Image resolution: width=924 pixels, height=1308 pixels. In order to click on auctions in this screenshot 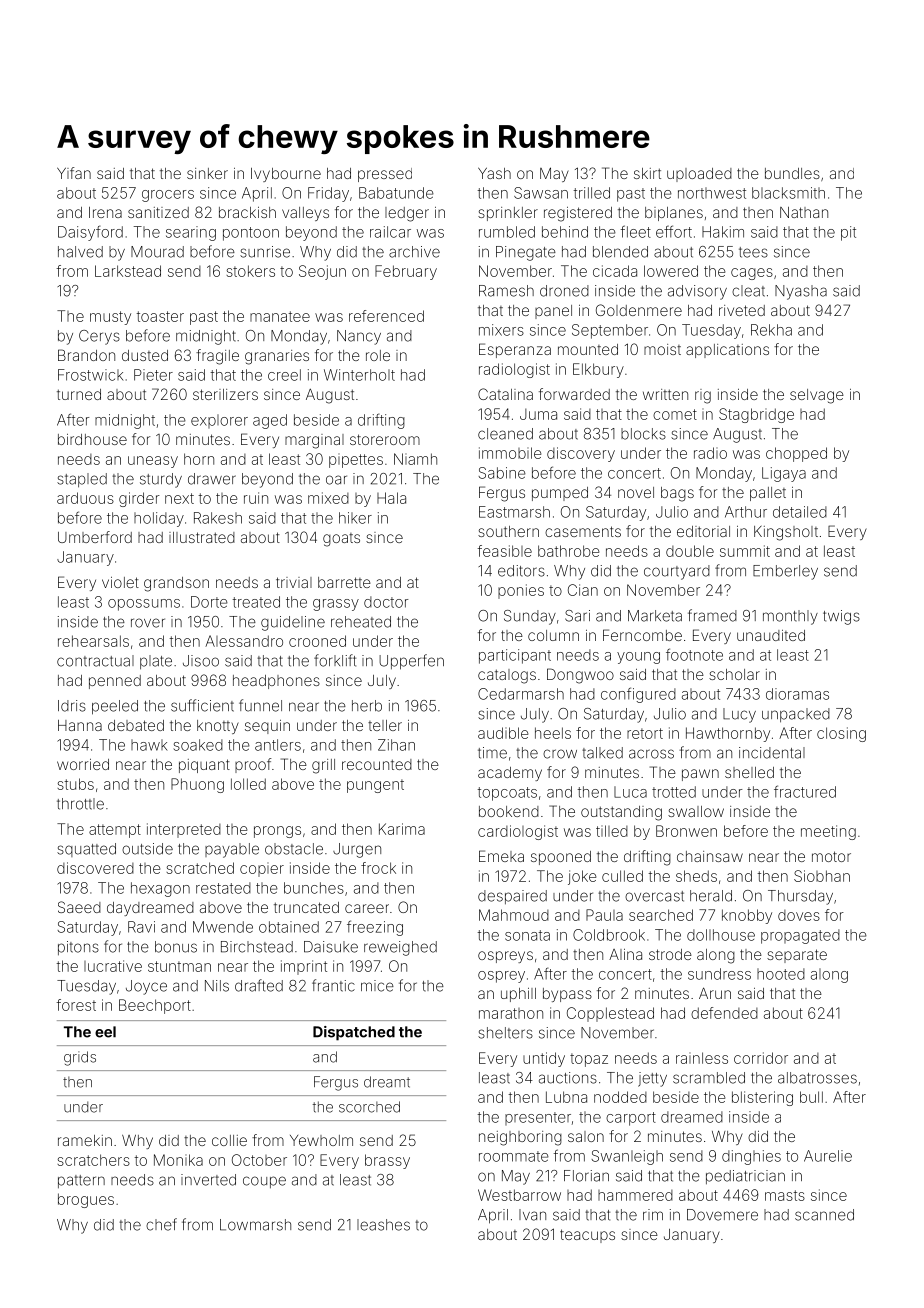, I will do `click(568, 1078)`.
